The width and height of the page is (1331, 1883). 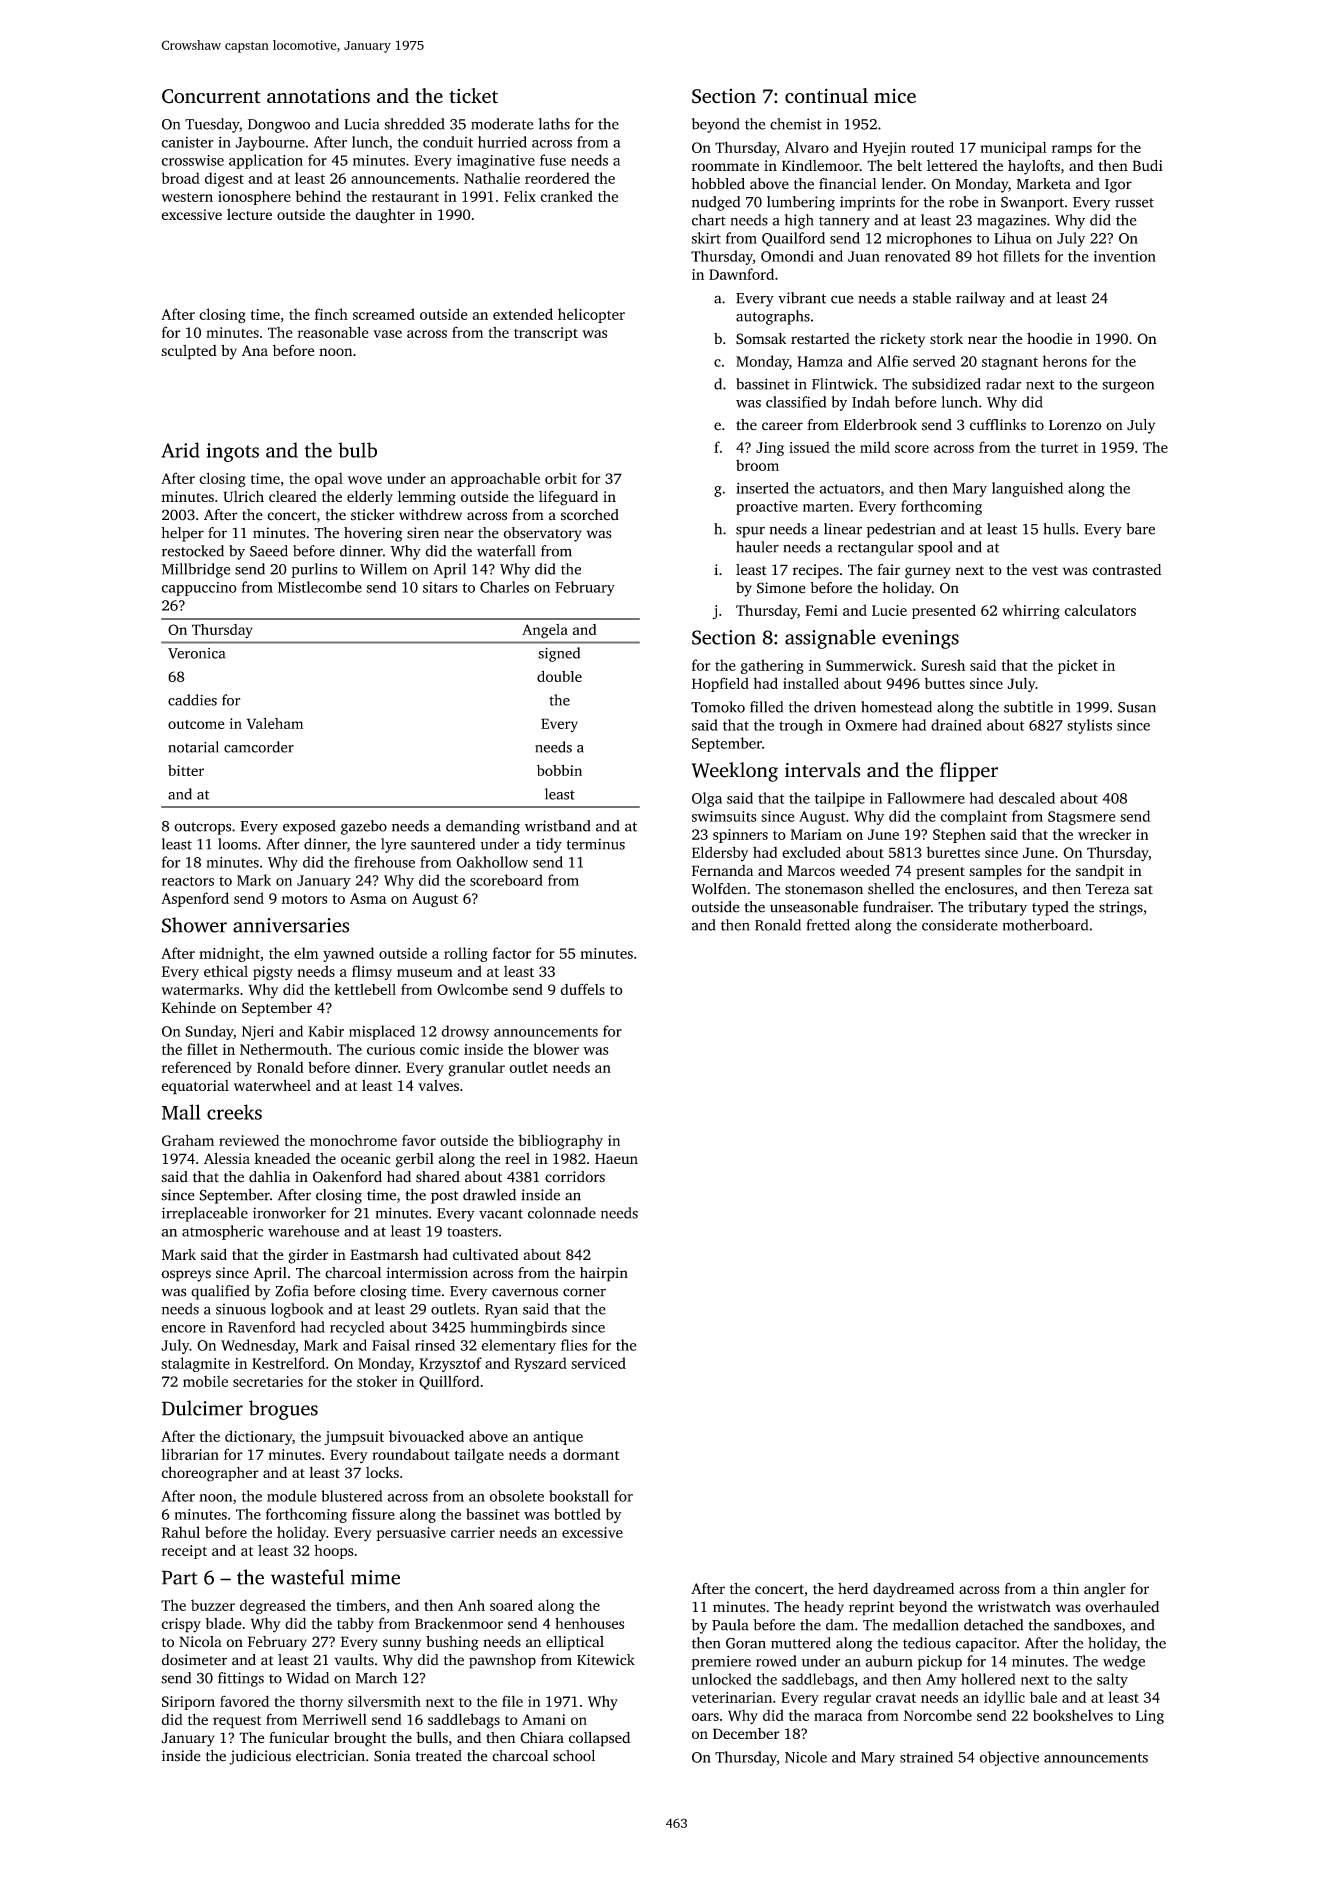 I want to click on granular, so click(x=477, y=1069).
